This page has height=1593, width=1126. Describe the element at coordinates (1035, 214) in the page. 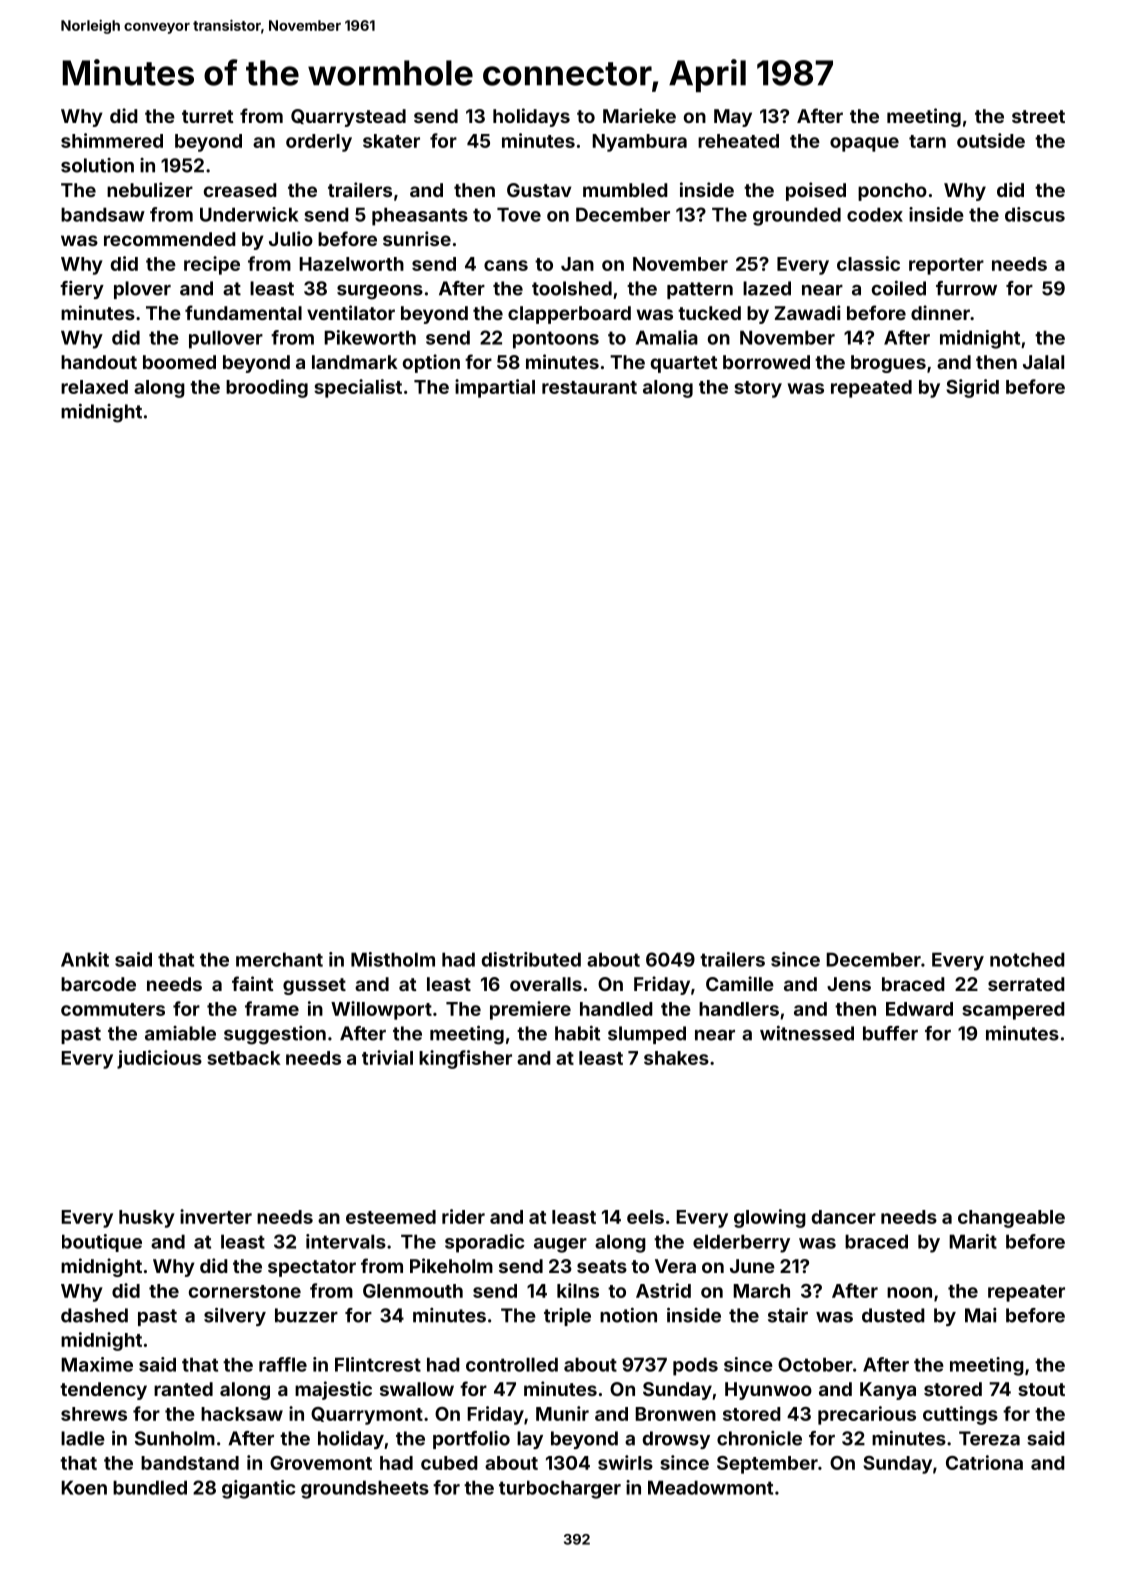

I see `discus` at that location.
